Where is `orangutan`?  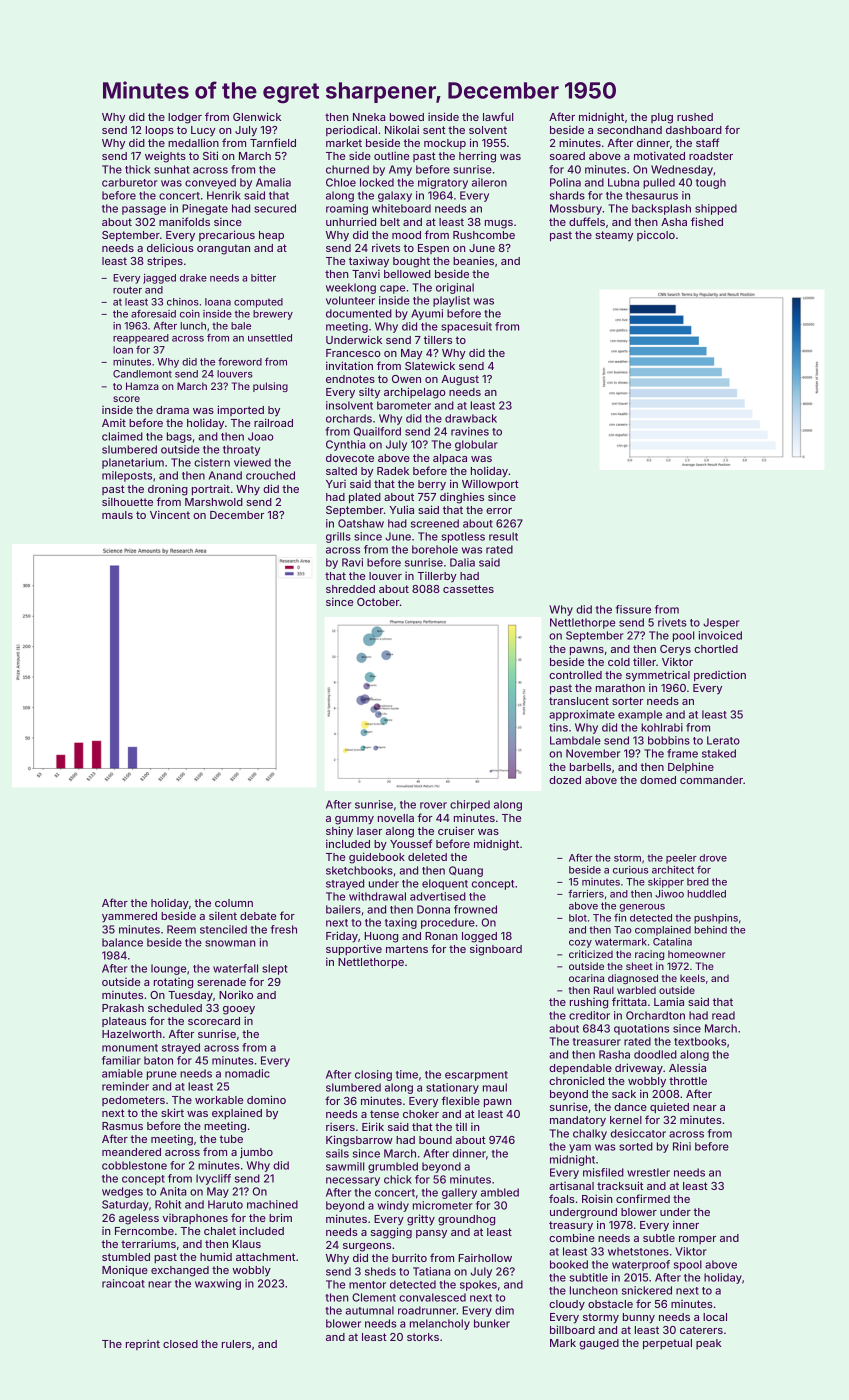
orangutan is located at coordinates (223, 249).
